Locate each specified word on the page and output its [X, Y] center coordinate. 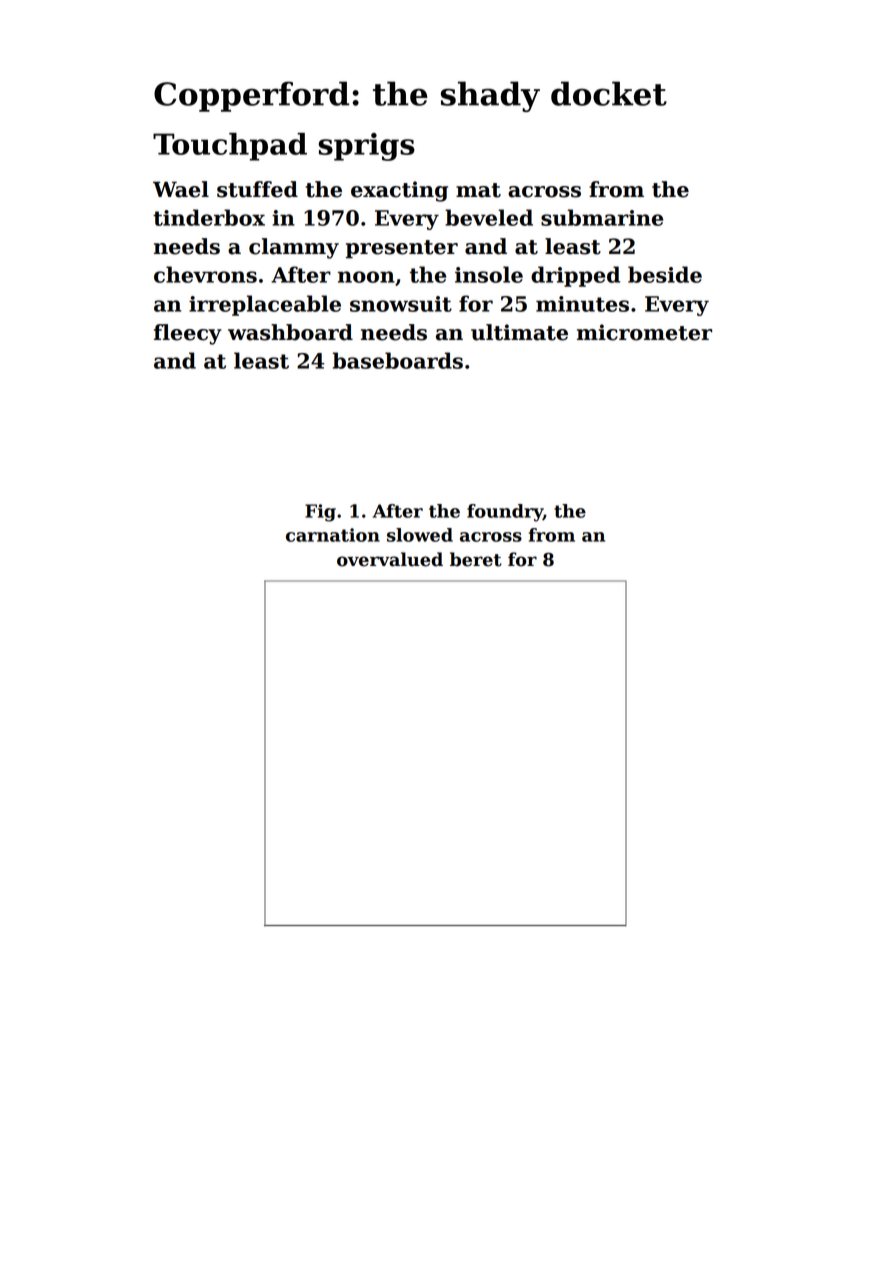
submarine [602, 217]
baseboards [398, 360]
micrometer [644, 332]
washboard [290, 332]
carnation [333, 535]
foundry [505, 513]
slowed [420, 535]
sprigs [367, 147]
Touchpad [230, 147]
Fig [320, 513]
